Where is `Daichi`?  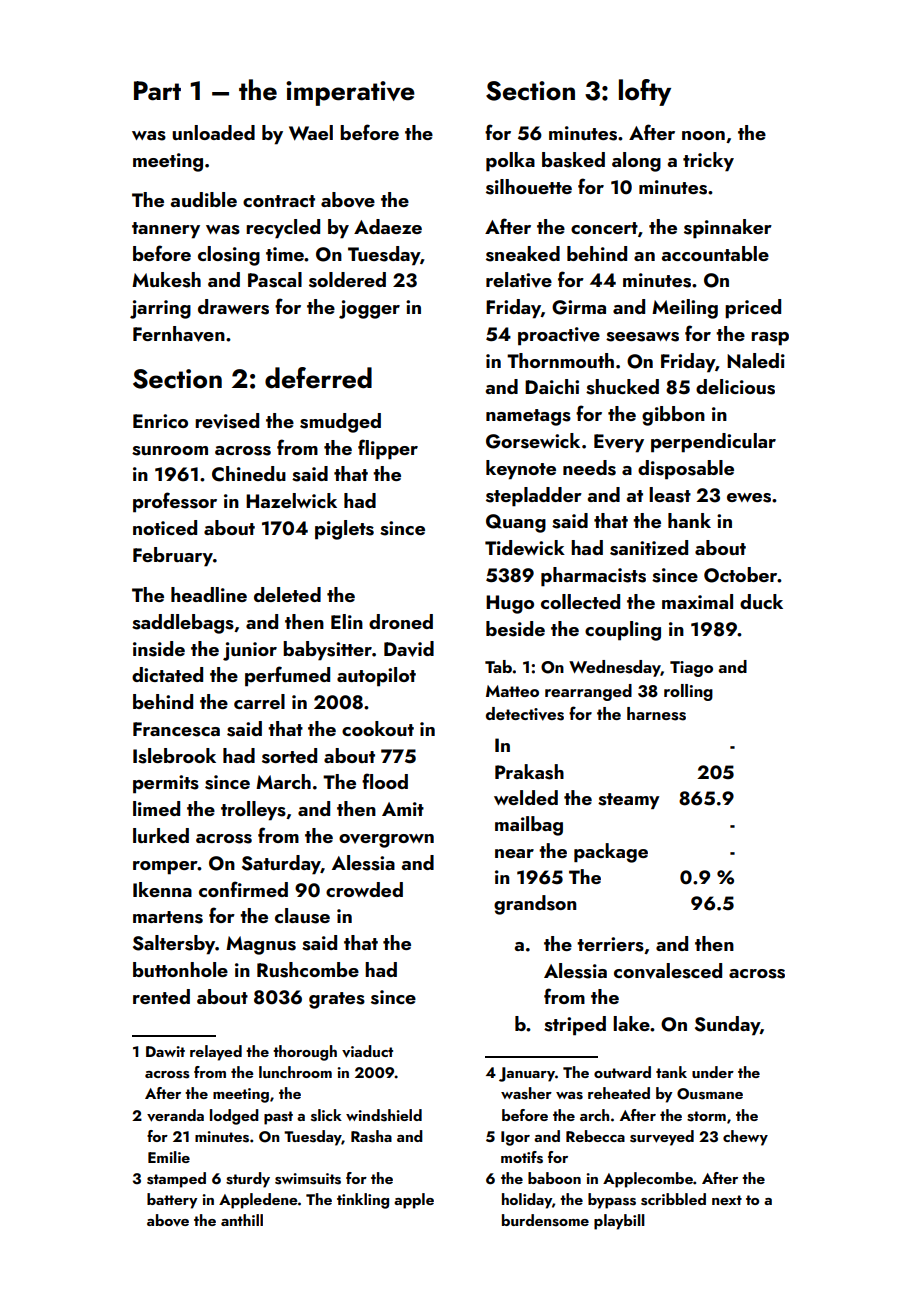 Daichi is located at coordinates (552, 386).
